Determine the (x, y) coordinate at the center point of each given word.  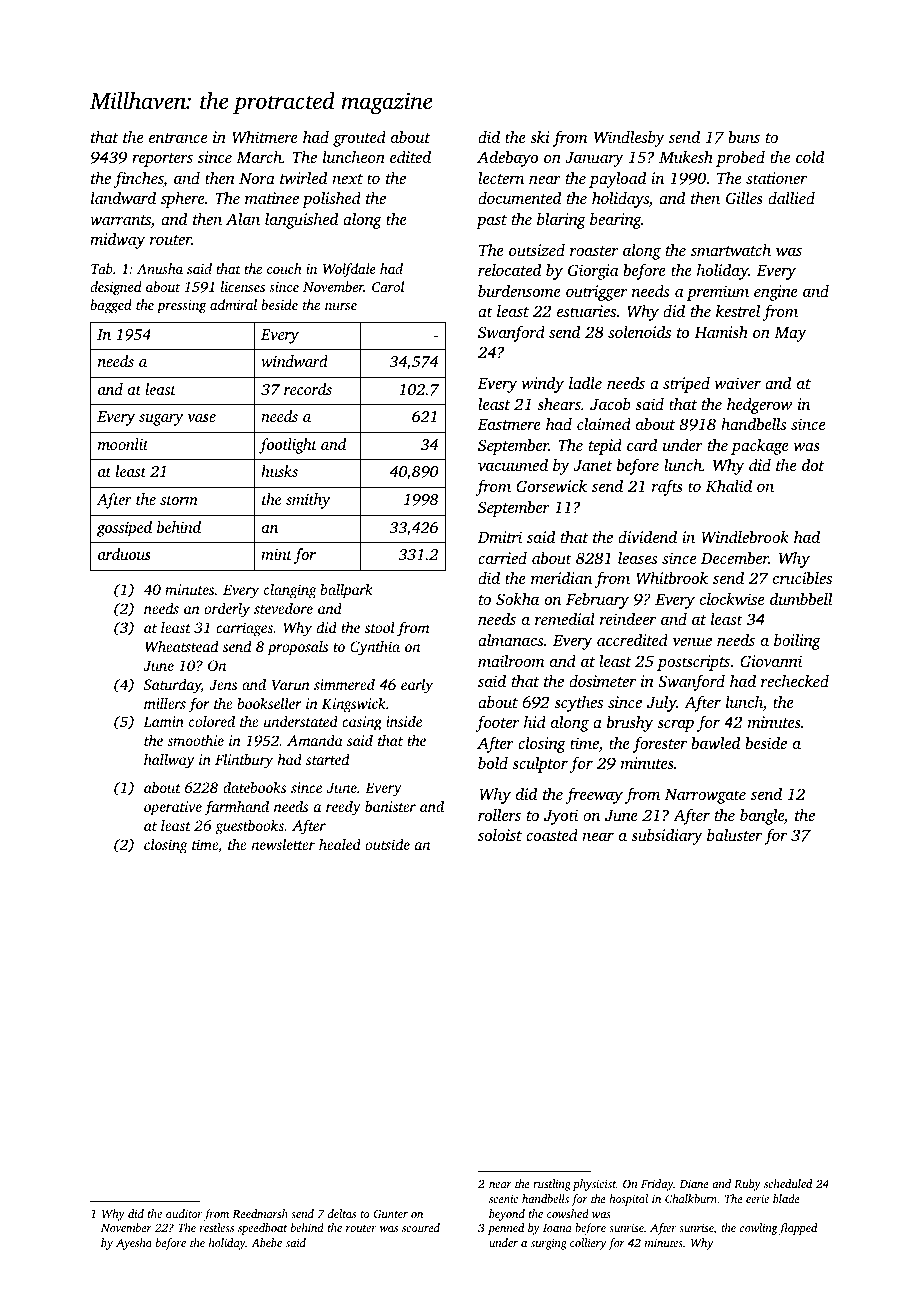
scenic (503, 1198)
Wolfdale (349, 270)
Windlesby (629, 138)
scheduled (788, 1183)
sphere (183, 200)
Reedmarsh (260, 1213)
